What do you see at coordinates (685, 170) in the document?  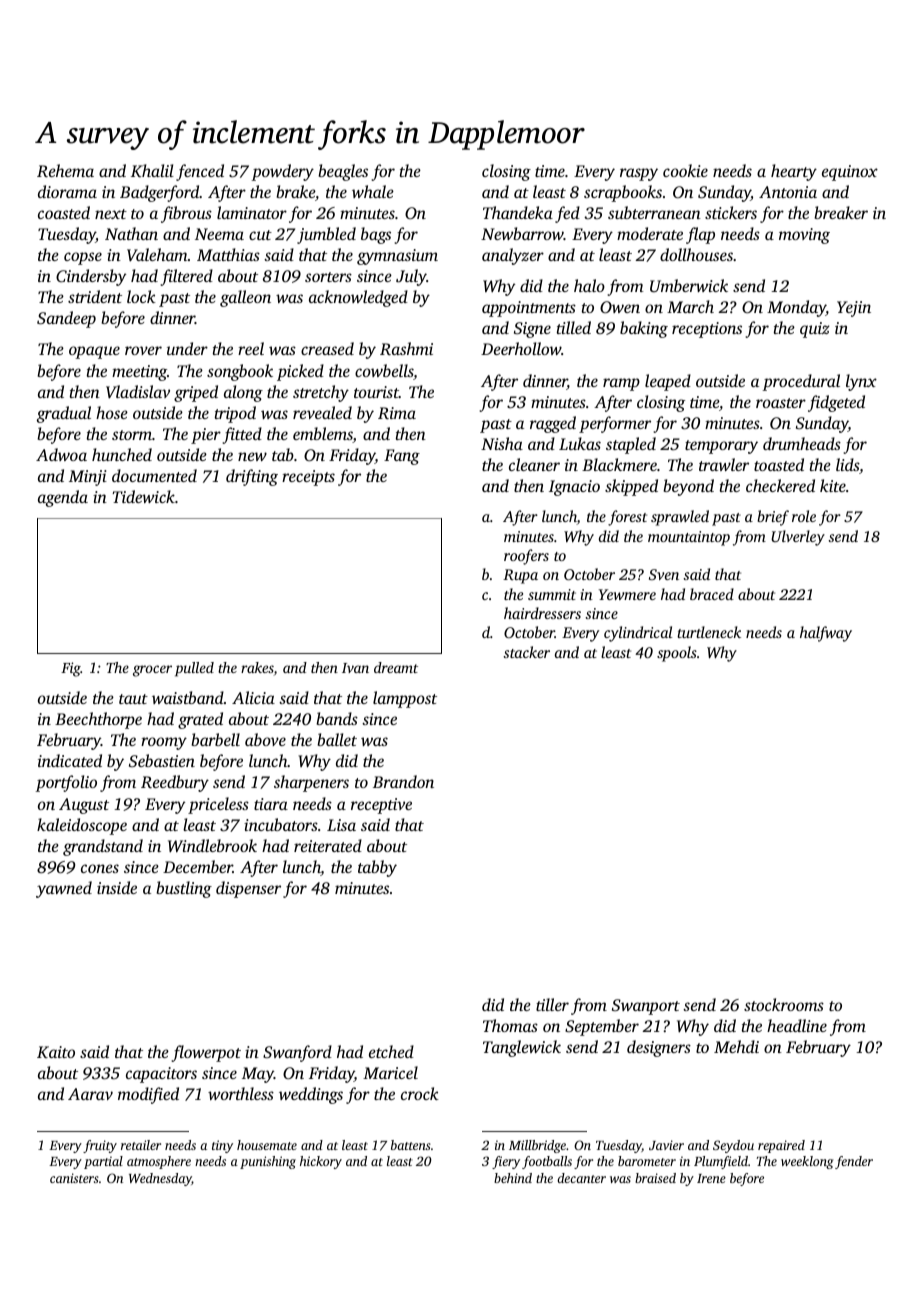 I see `cookie` at bounding box center [685, 170].
